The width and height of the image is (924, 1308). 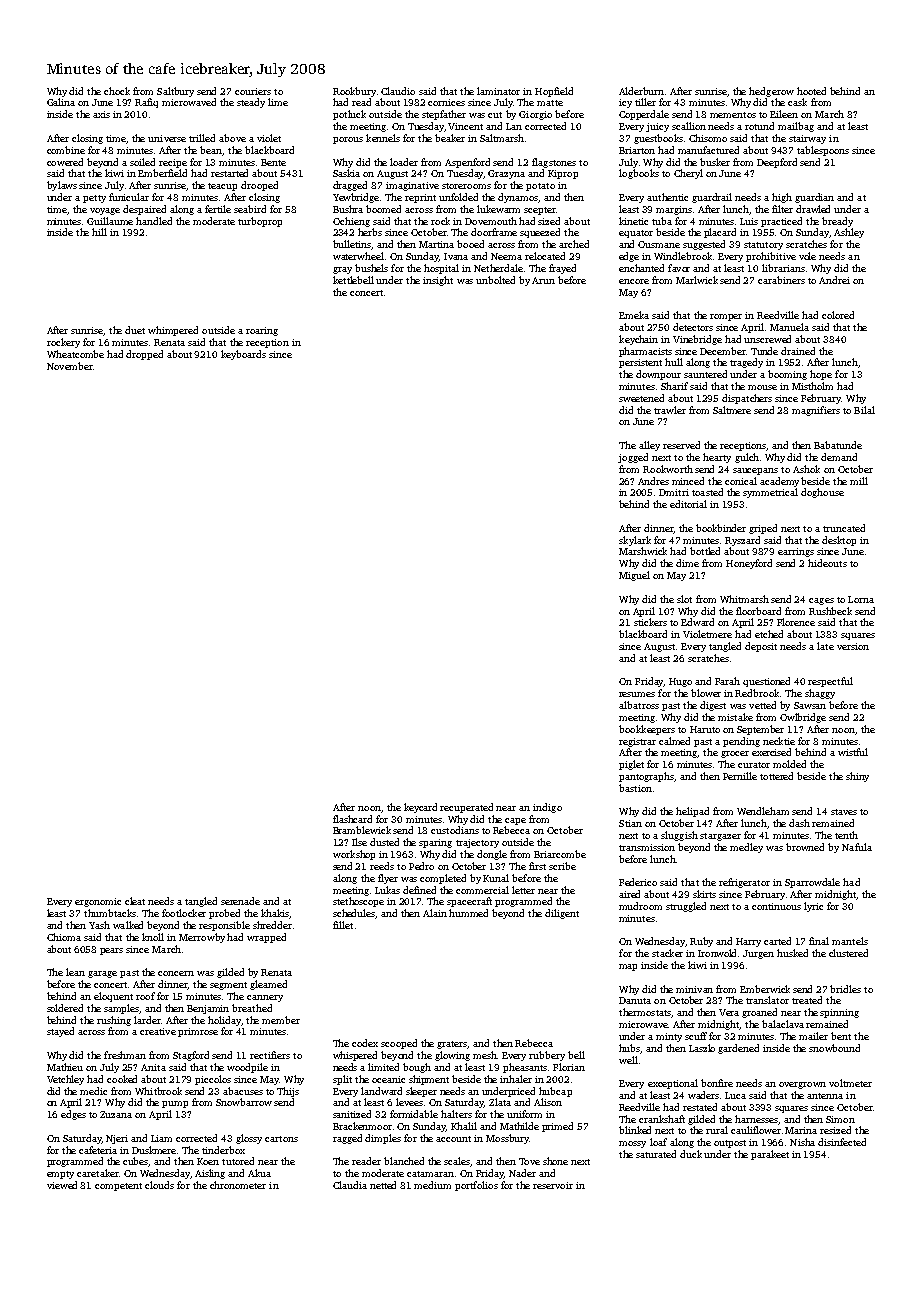 What do you see at coordinates (65, 162) in the image?
I see `cowered` at bounding box center [65, 162].
